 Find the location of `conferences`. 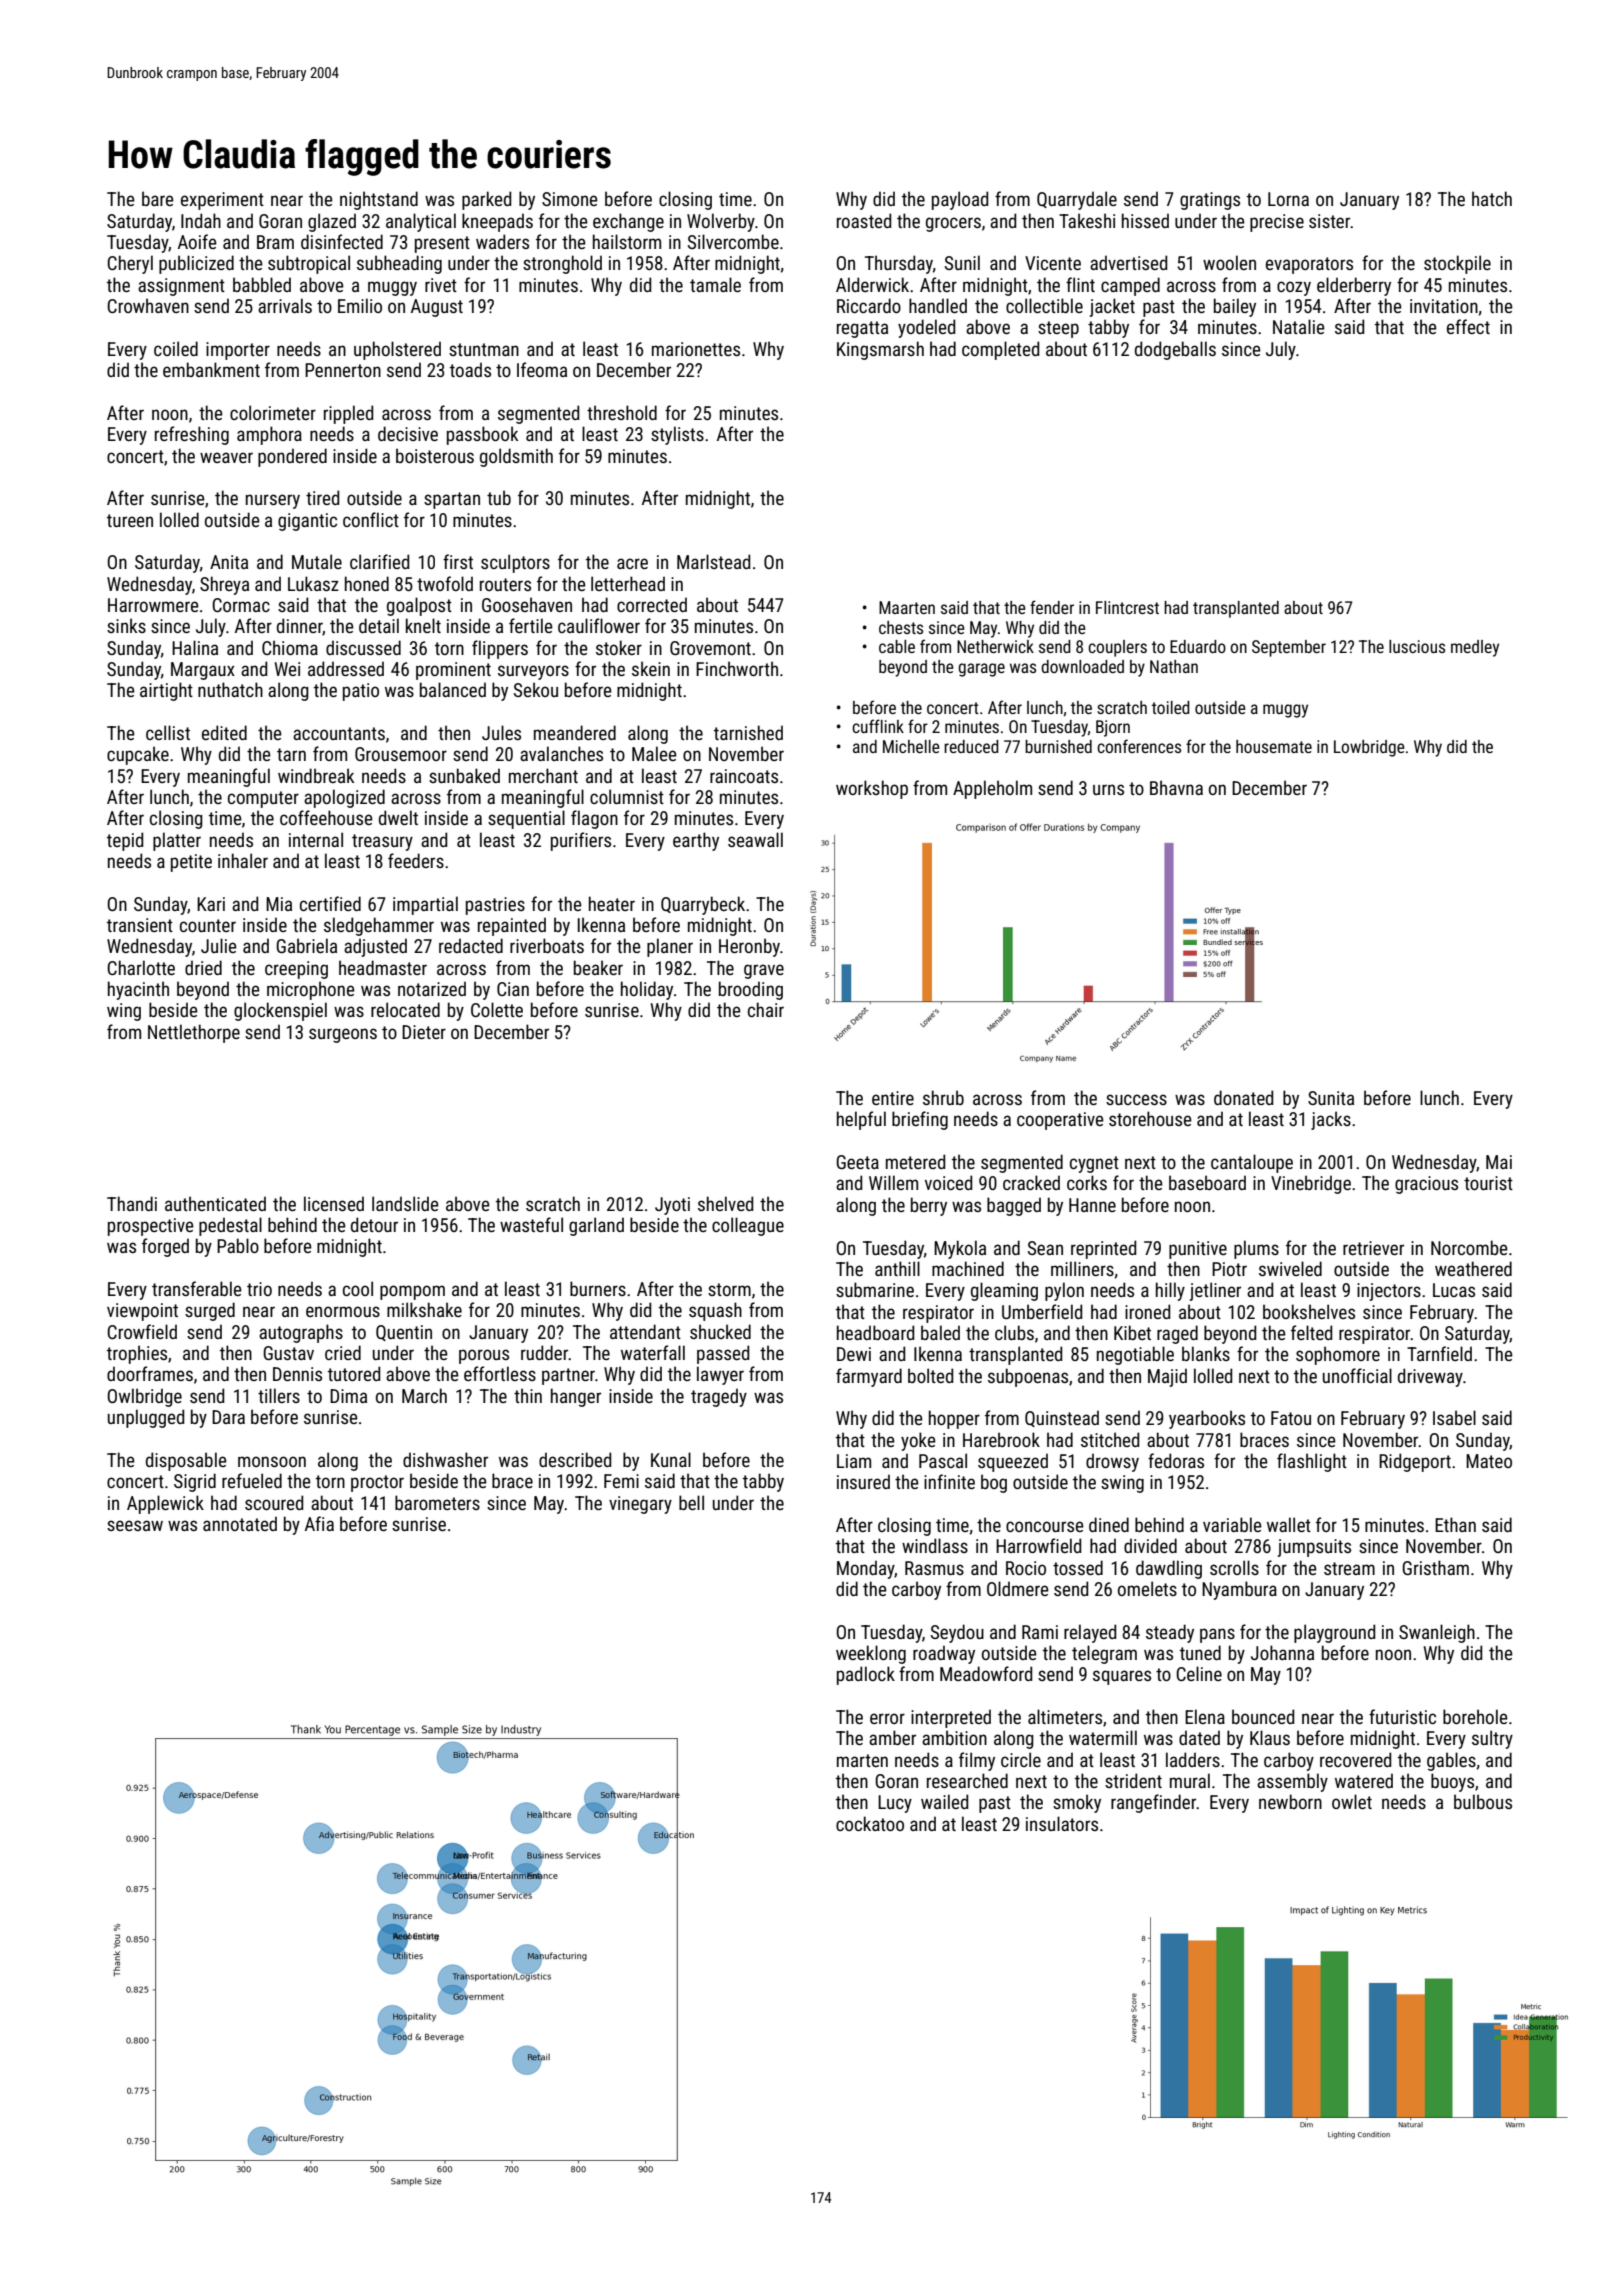

conferences is located at coordinates (1139, 746).
